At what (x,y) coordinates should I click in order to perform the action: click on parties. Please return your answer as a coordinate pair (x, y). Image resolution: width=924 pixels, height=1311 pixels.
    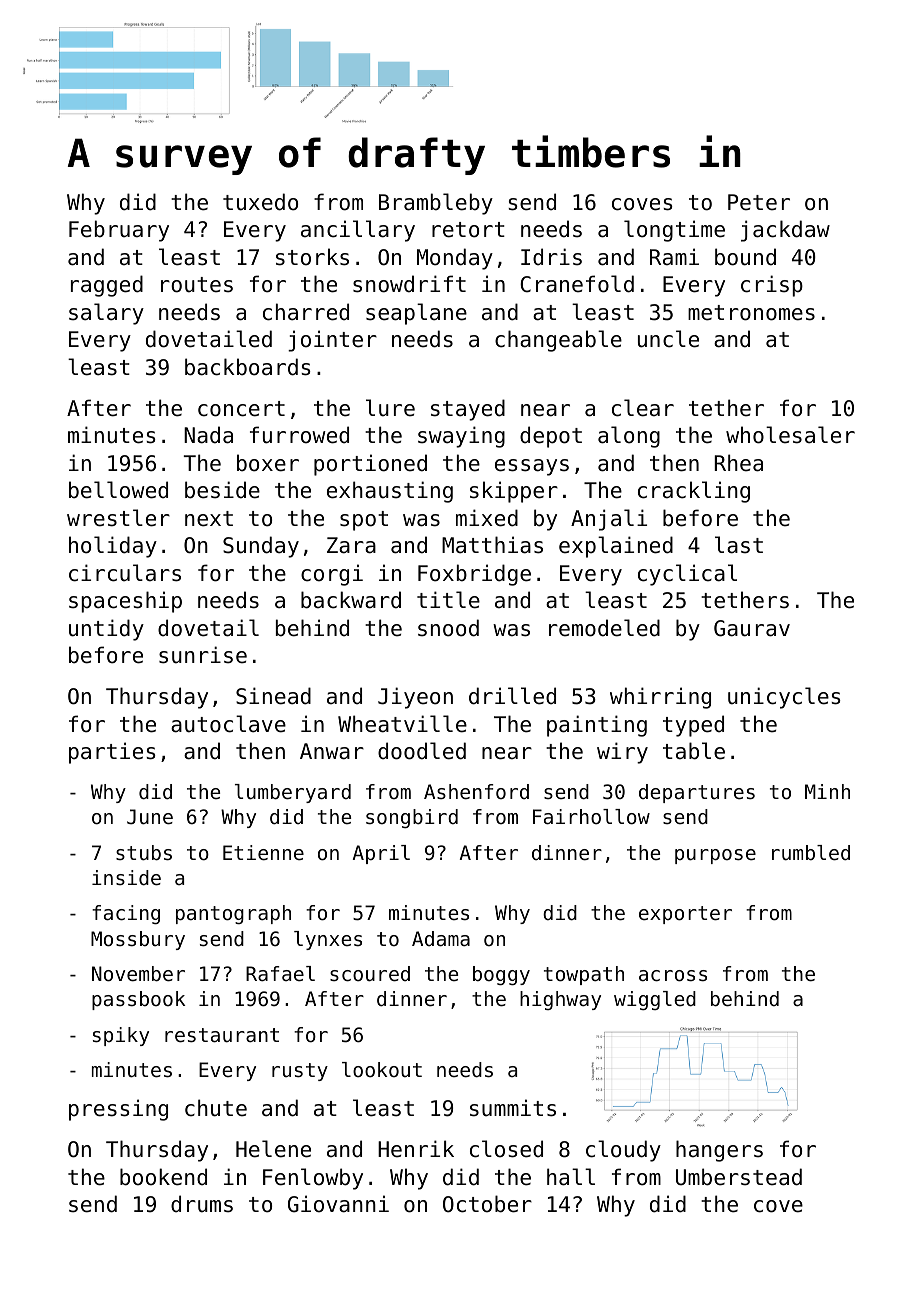
    Looking at the image, I should click on (112, 753).
